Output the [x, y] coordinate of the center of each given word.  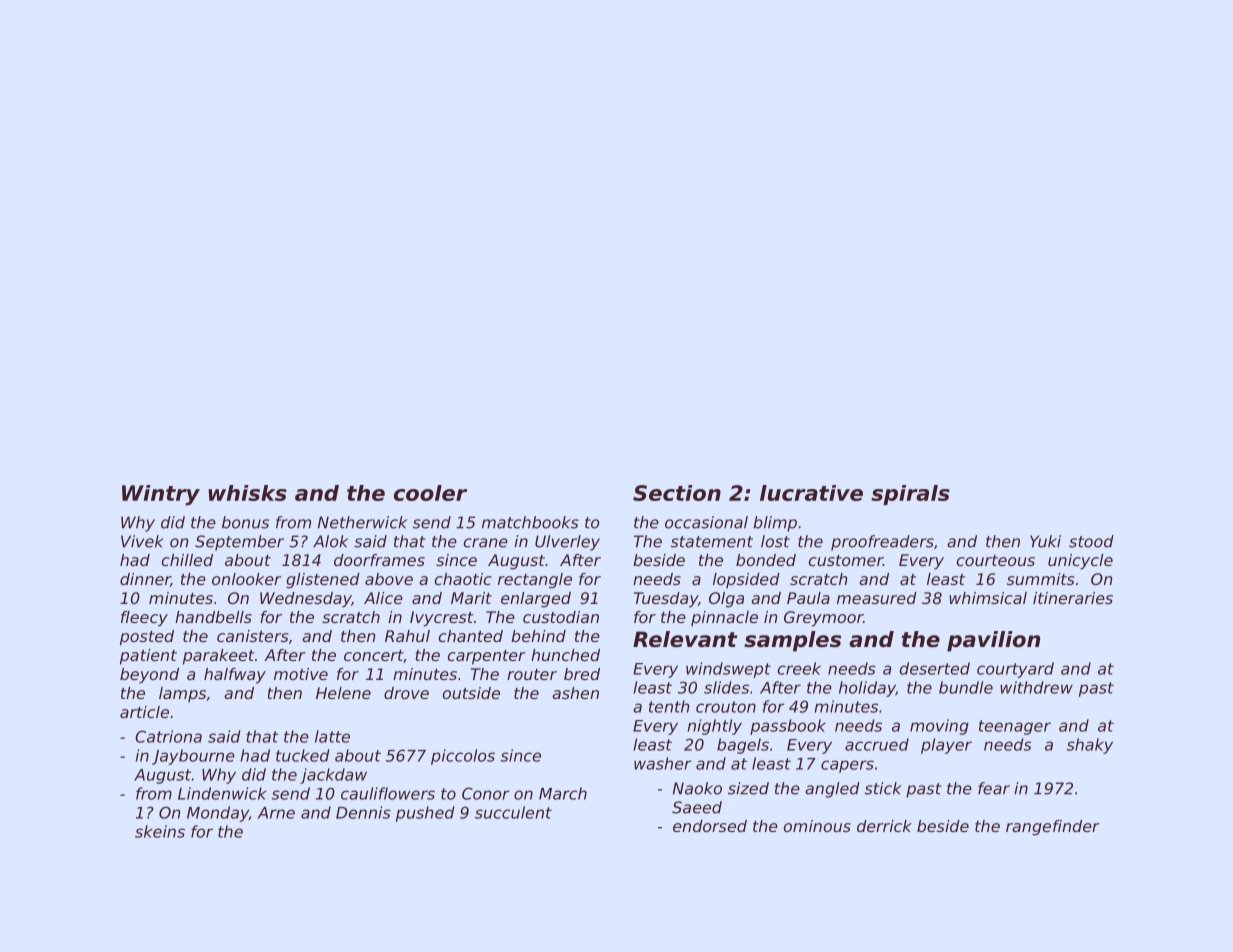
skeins [160, 831]
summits [1041, 579]
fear [994, 788]
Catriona [168, 736]
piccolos [463, 757]
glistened [323, 581]
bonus [245, 522]
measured [877, 598]
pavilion [993, 641]
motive [301, 674]
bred [582, 674]
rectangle [535, 581]
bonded [766, 560]
